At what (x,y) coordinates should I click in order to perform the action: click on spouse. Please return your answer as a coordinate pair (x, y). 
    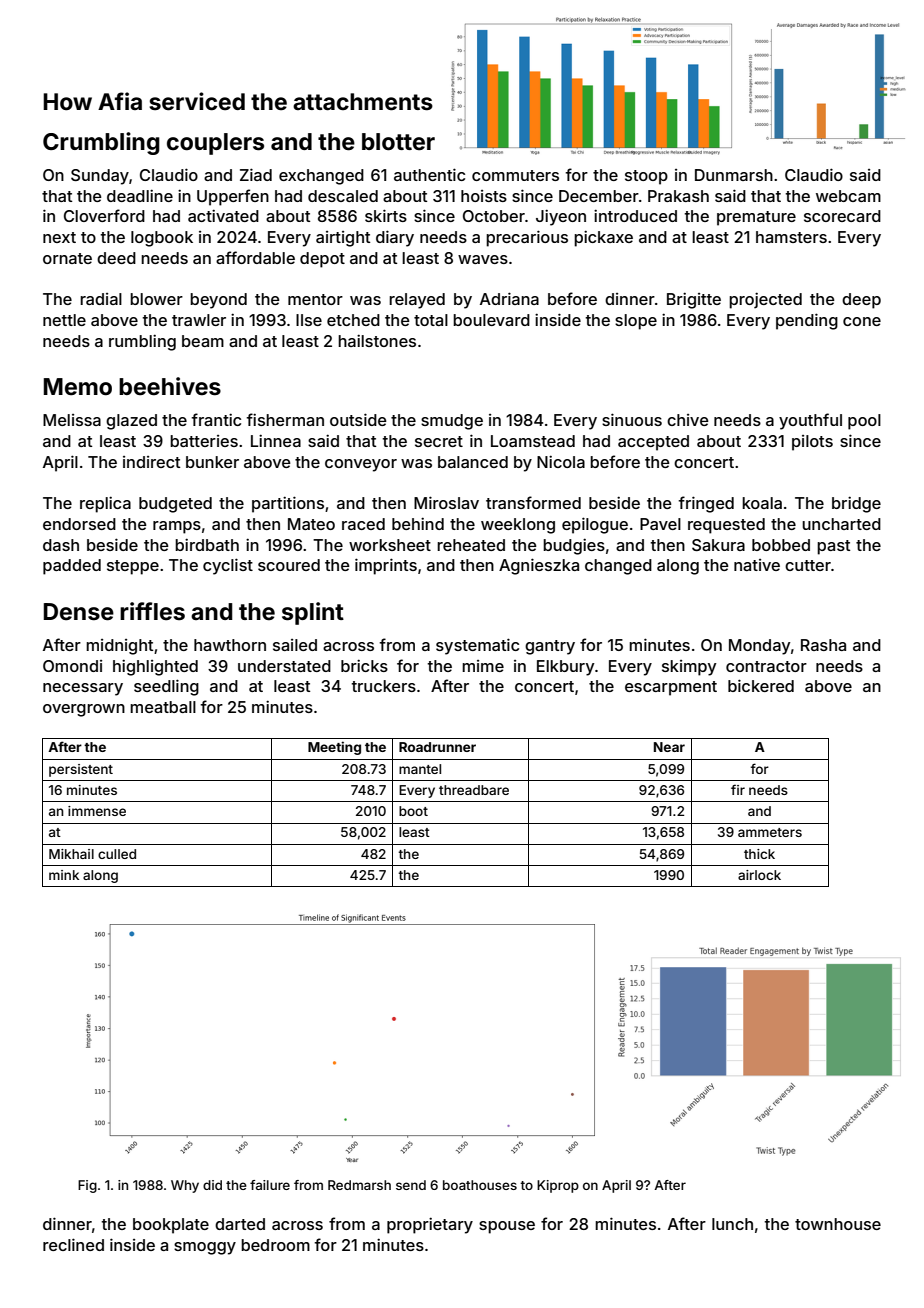
    Looking at the image, I should click on (507, 1227).
